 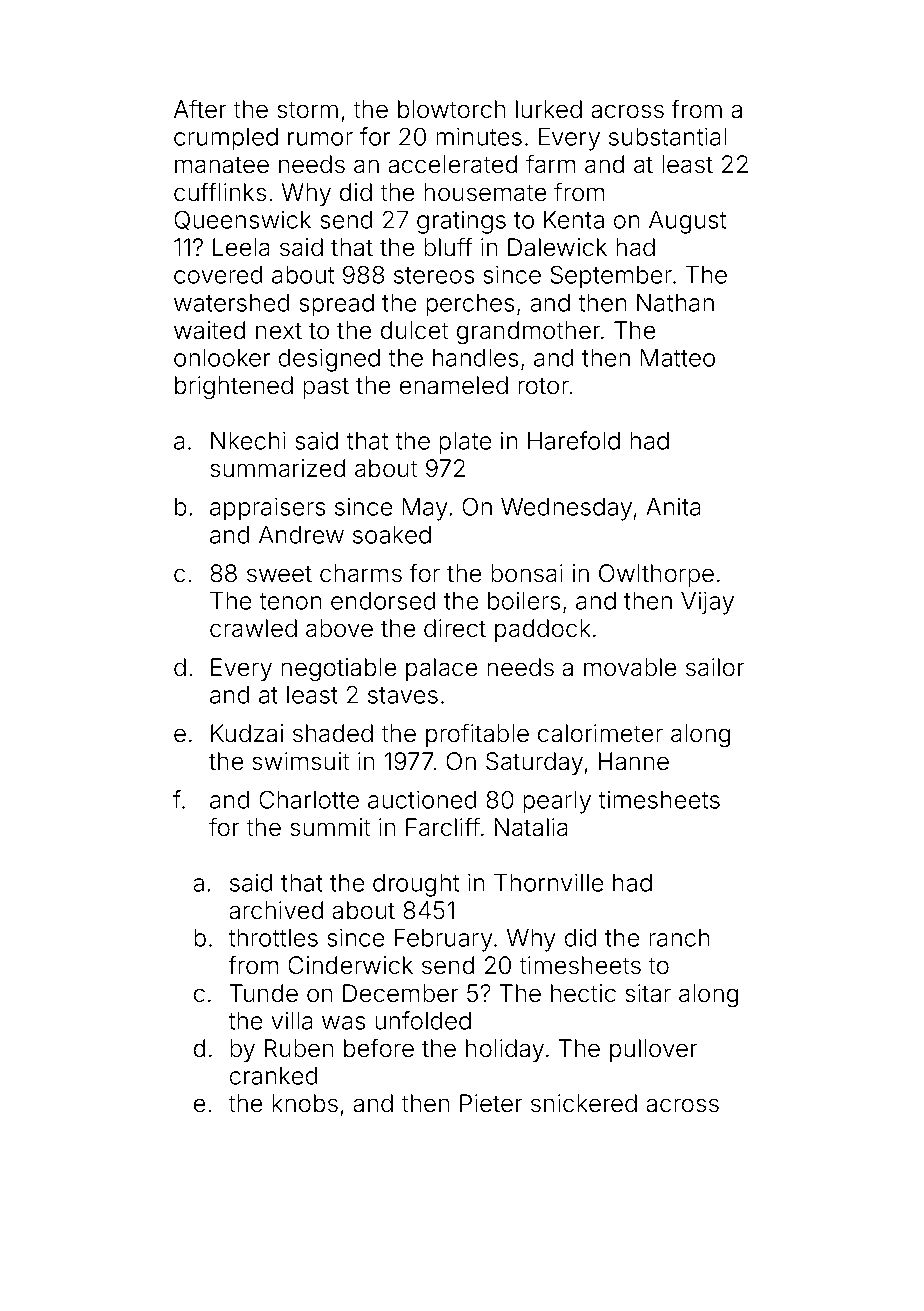 I want to click on knobs, so click(x=305, y=1103).
